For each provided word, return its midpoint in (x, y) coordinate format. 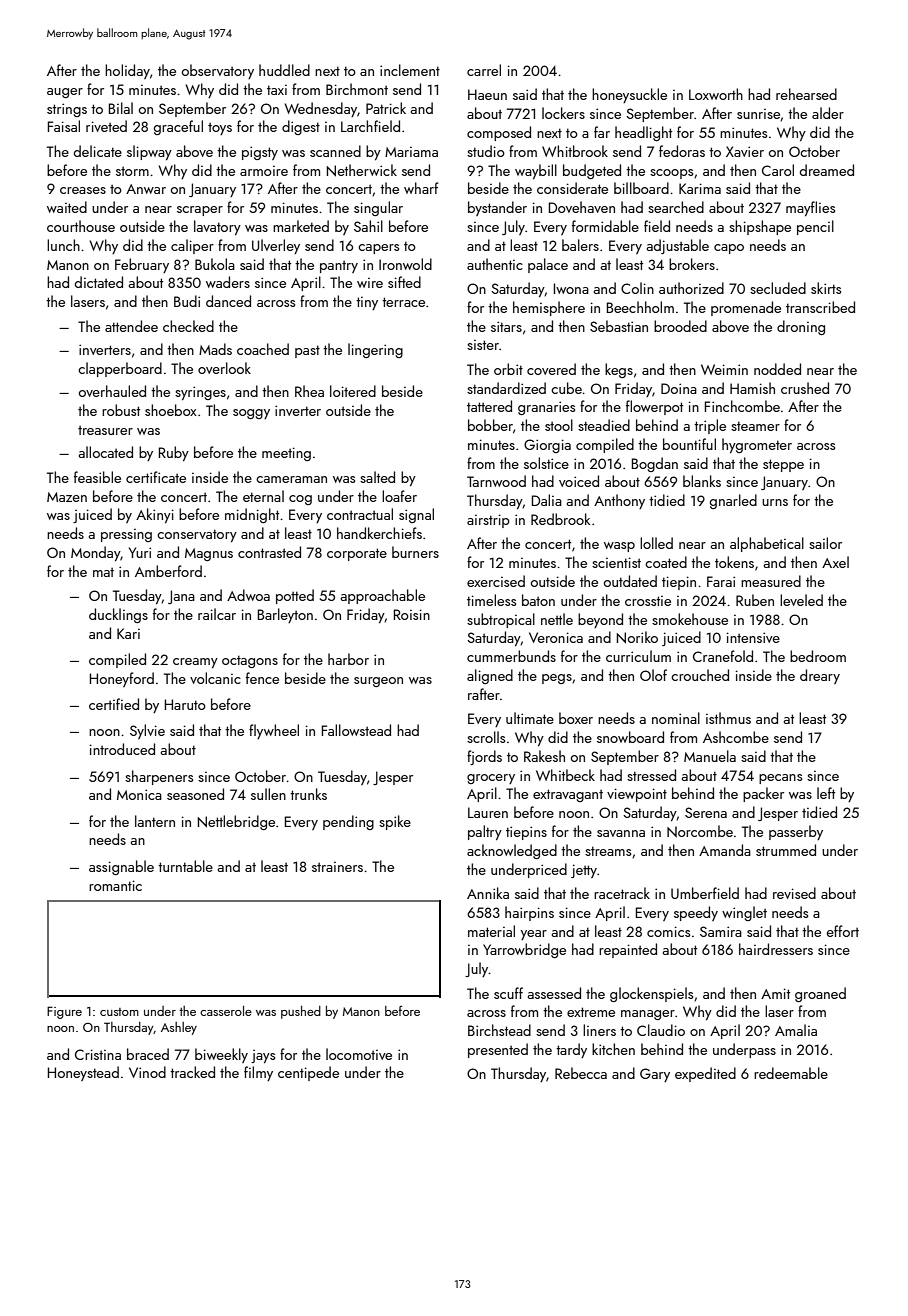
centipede (308, 1073)
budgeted (592, 171)
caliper (192, 246)
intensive (753, 637)
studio (486, 151)
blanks (702, 481)
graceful (178, 127)
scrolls (486, 737)
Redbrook (560, 519)
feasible (97, 477)
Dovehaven (582, 207)
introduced (122, 749)
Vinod (147, 1072)
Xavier (745, 151)
